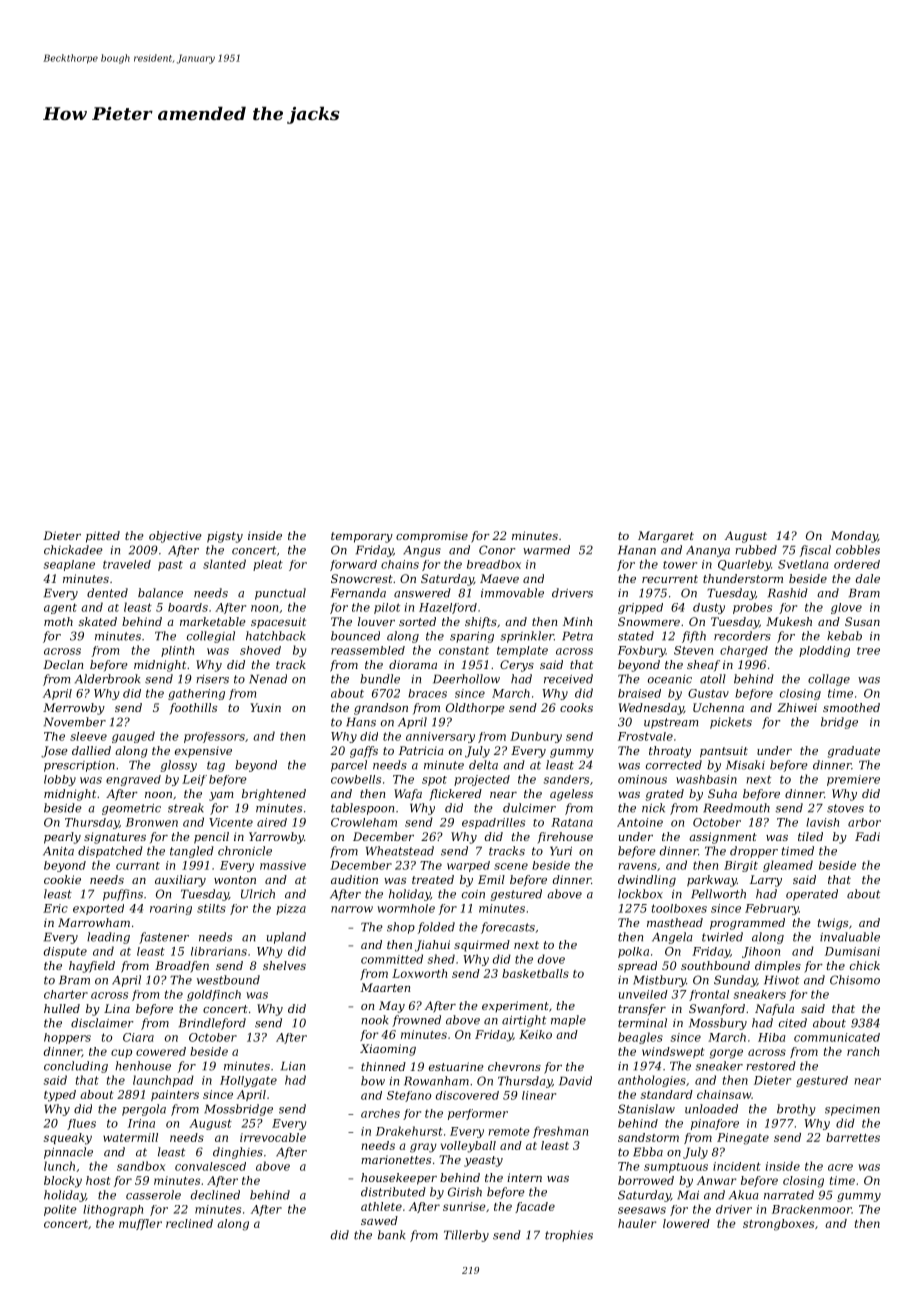  Describe the element at coordinates (829, 680) in the image. I see `collage` at that location.
